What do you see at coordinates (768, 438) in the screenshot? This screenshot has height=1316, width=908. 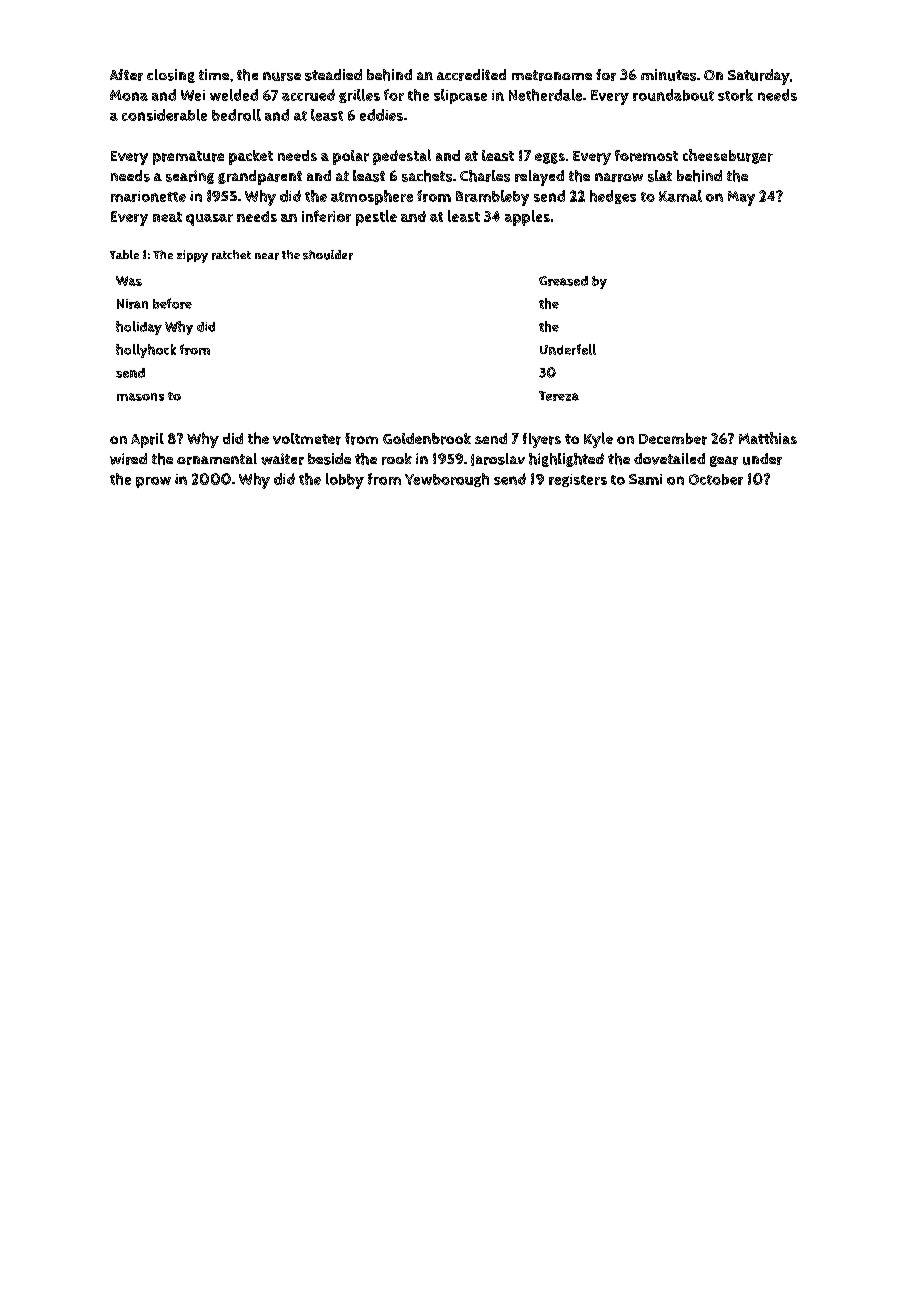 I see `Matthias` at bounding box center [768, 438].
